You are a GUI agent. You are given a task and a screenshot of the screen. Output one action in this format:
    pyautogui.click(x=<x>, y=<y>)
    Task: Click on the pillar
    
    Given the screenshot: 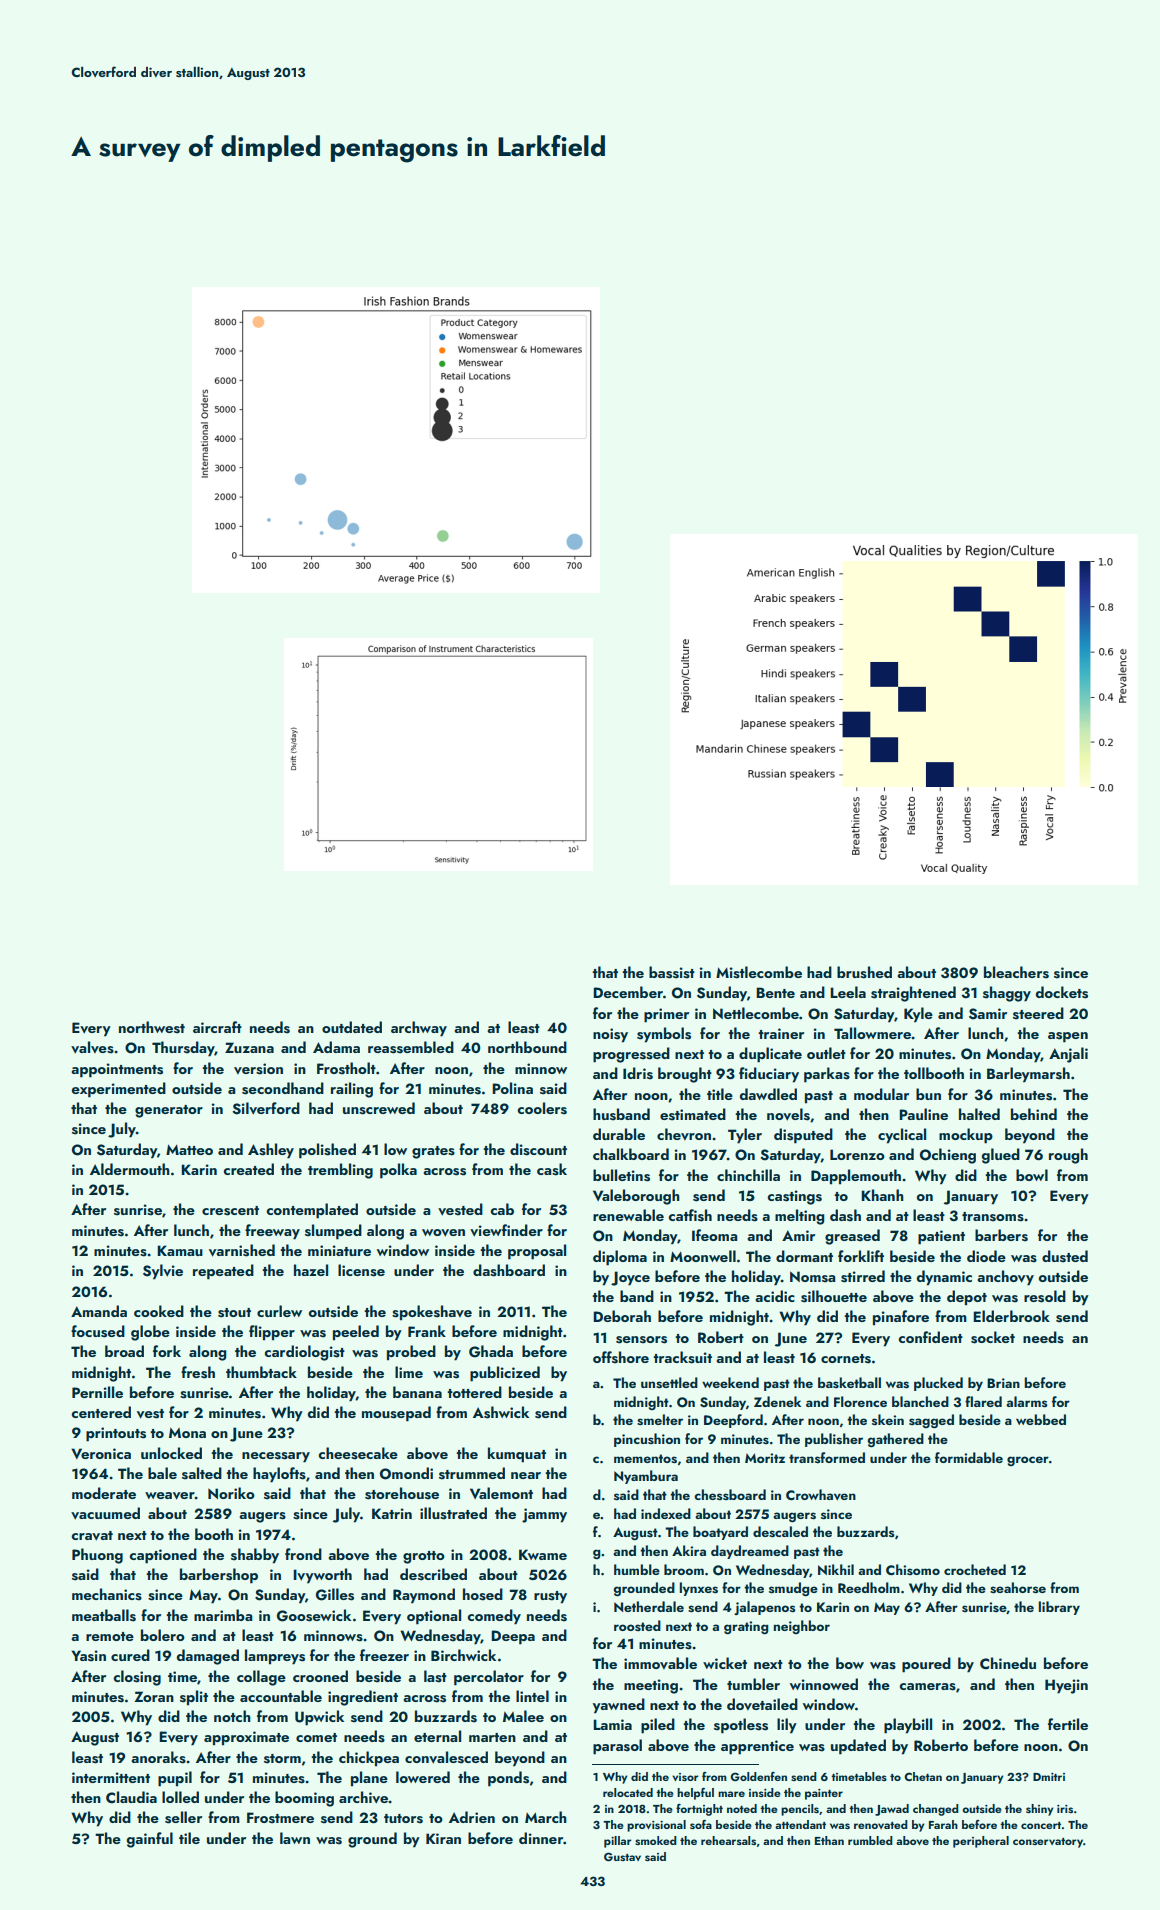 What is the action you would take?
    pyautogui.click(x=618, y=1842)
